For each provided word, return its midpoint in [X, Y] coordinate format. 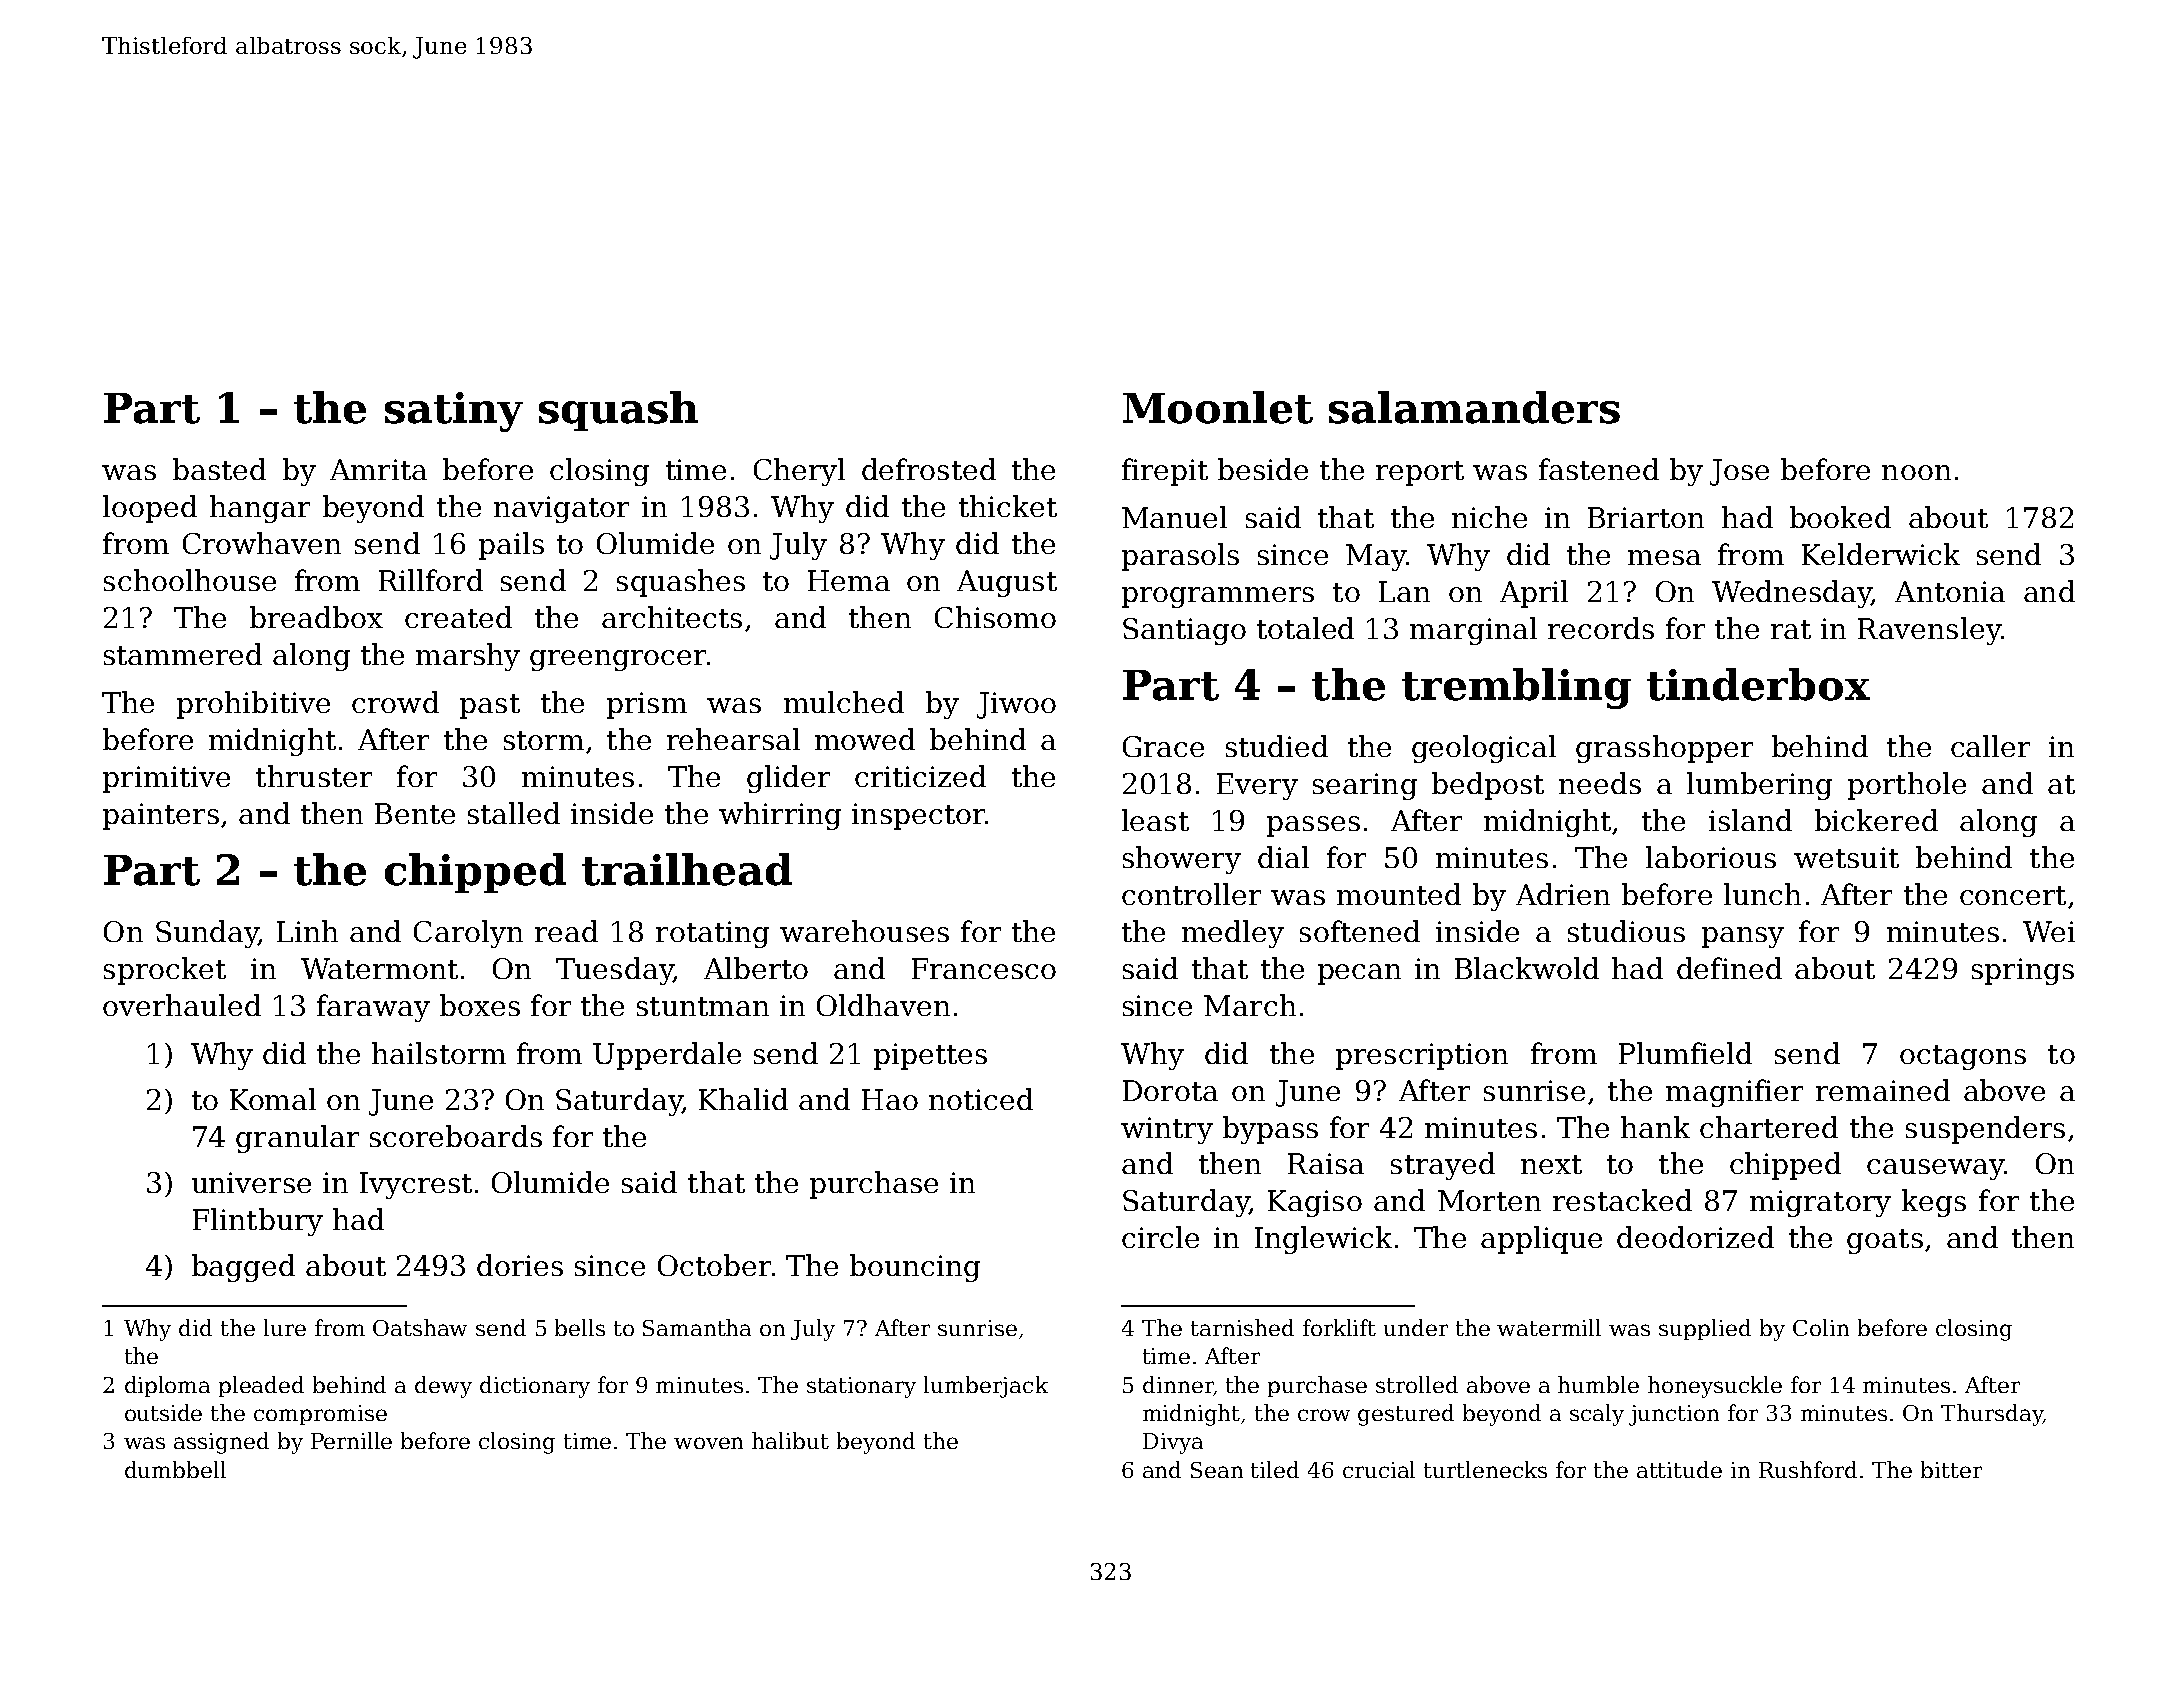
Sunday [207, 934]
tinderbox [1758, 684]
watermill [1549, 1327]
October [714, 1265]
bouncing [915, 1268]
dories [520, 1265]
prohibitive [253, 705]
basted [219, 469]
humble [1598, 1384]
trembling [1516, 688]
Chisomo [995, 617]
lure [285, 1327]
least [1155, 820]
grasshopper [1664, 749]
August [1007, 583]
